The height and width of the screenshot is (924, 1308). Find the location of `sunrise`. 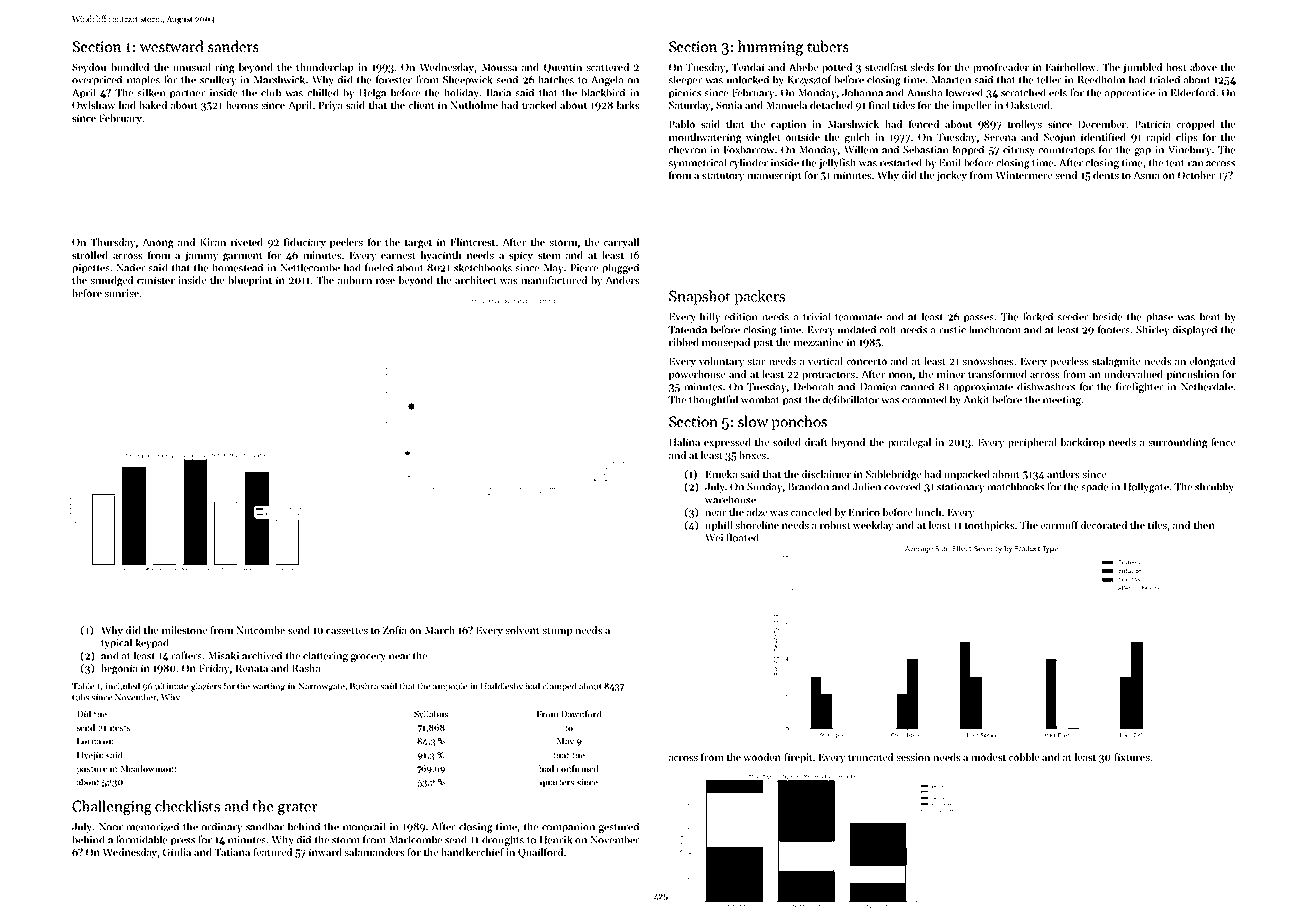

sunrise is located at coordinates (122, 293).
